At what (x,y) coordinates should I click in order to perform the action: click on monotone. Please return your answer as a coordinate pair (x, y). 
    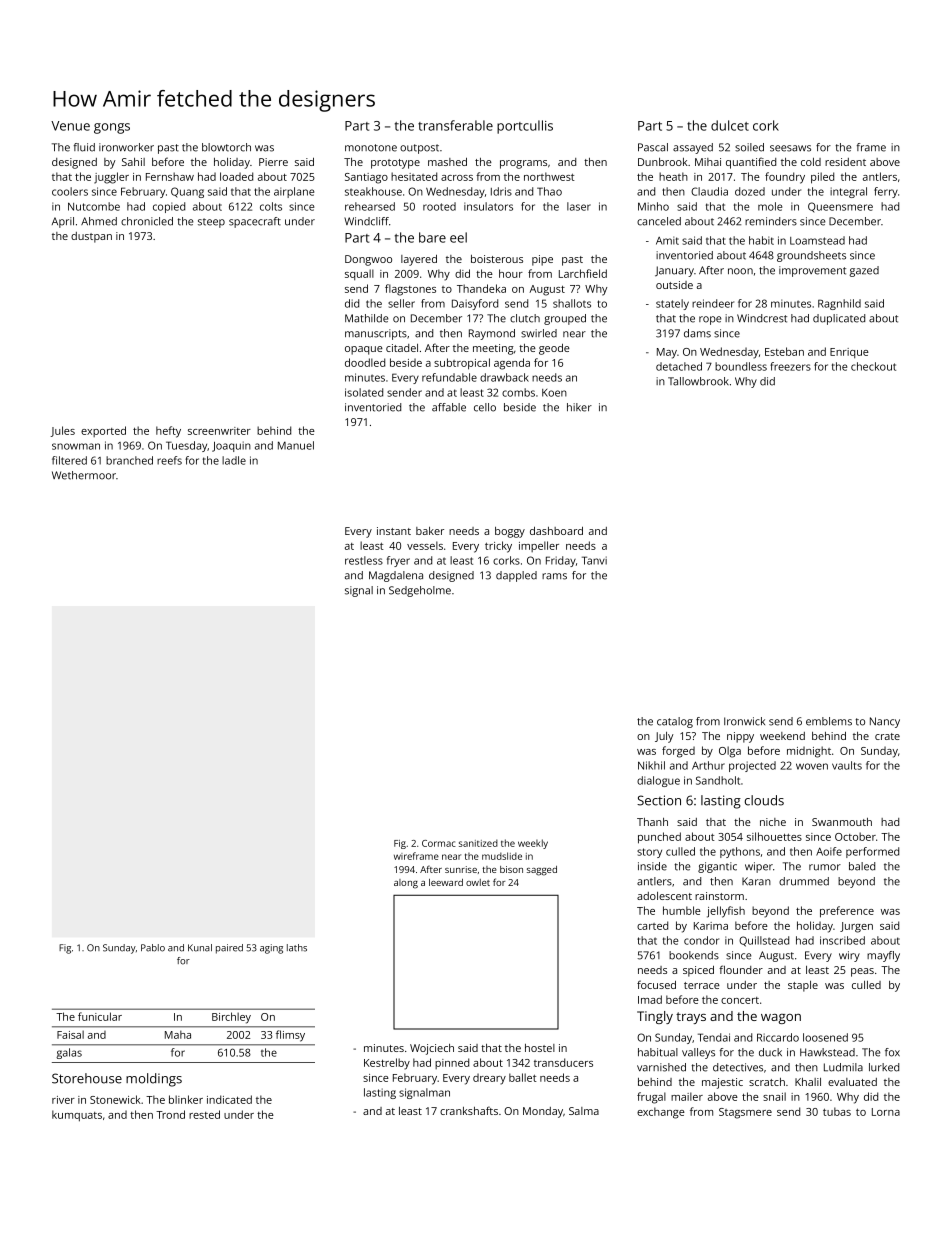
    Looking at the image, I should click on (371, 148).
